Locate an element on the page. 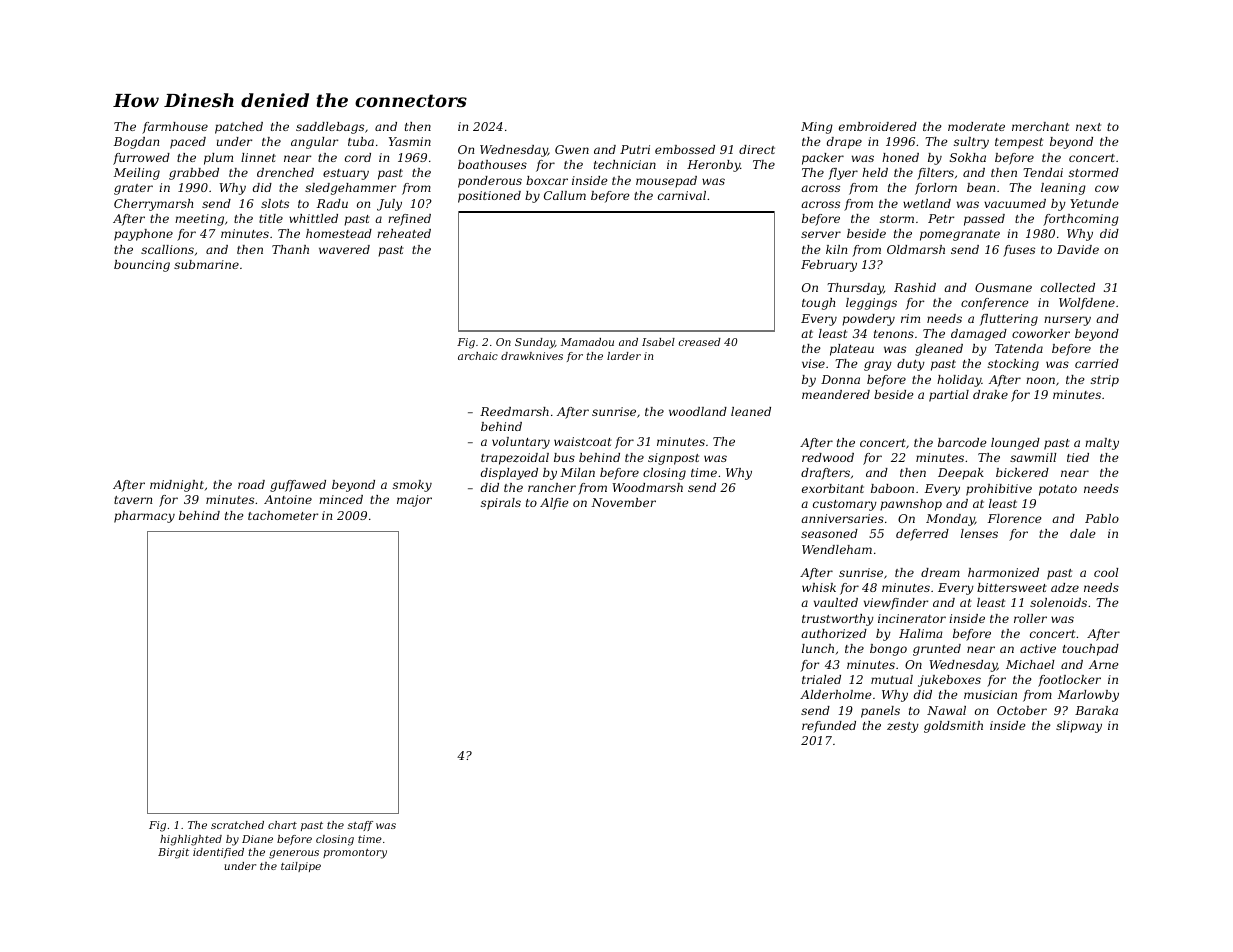 The image size is (1233, 952). pharmacy is located at coordinates (144, 517).
